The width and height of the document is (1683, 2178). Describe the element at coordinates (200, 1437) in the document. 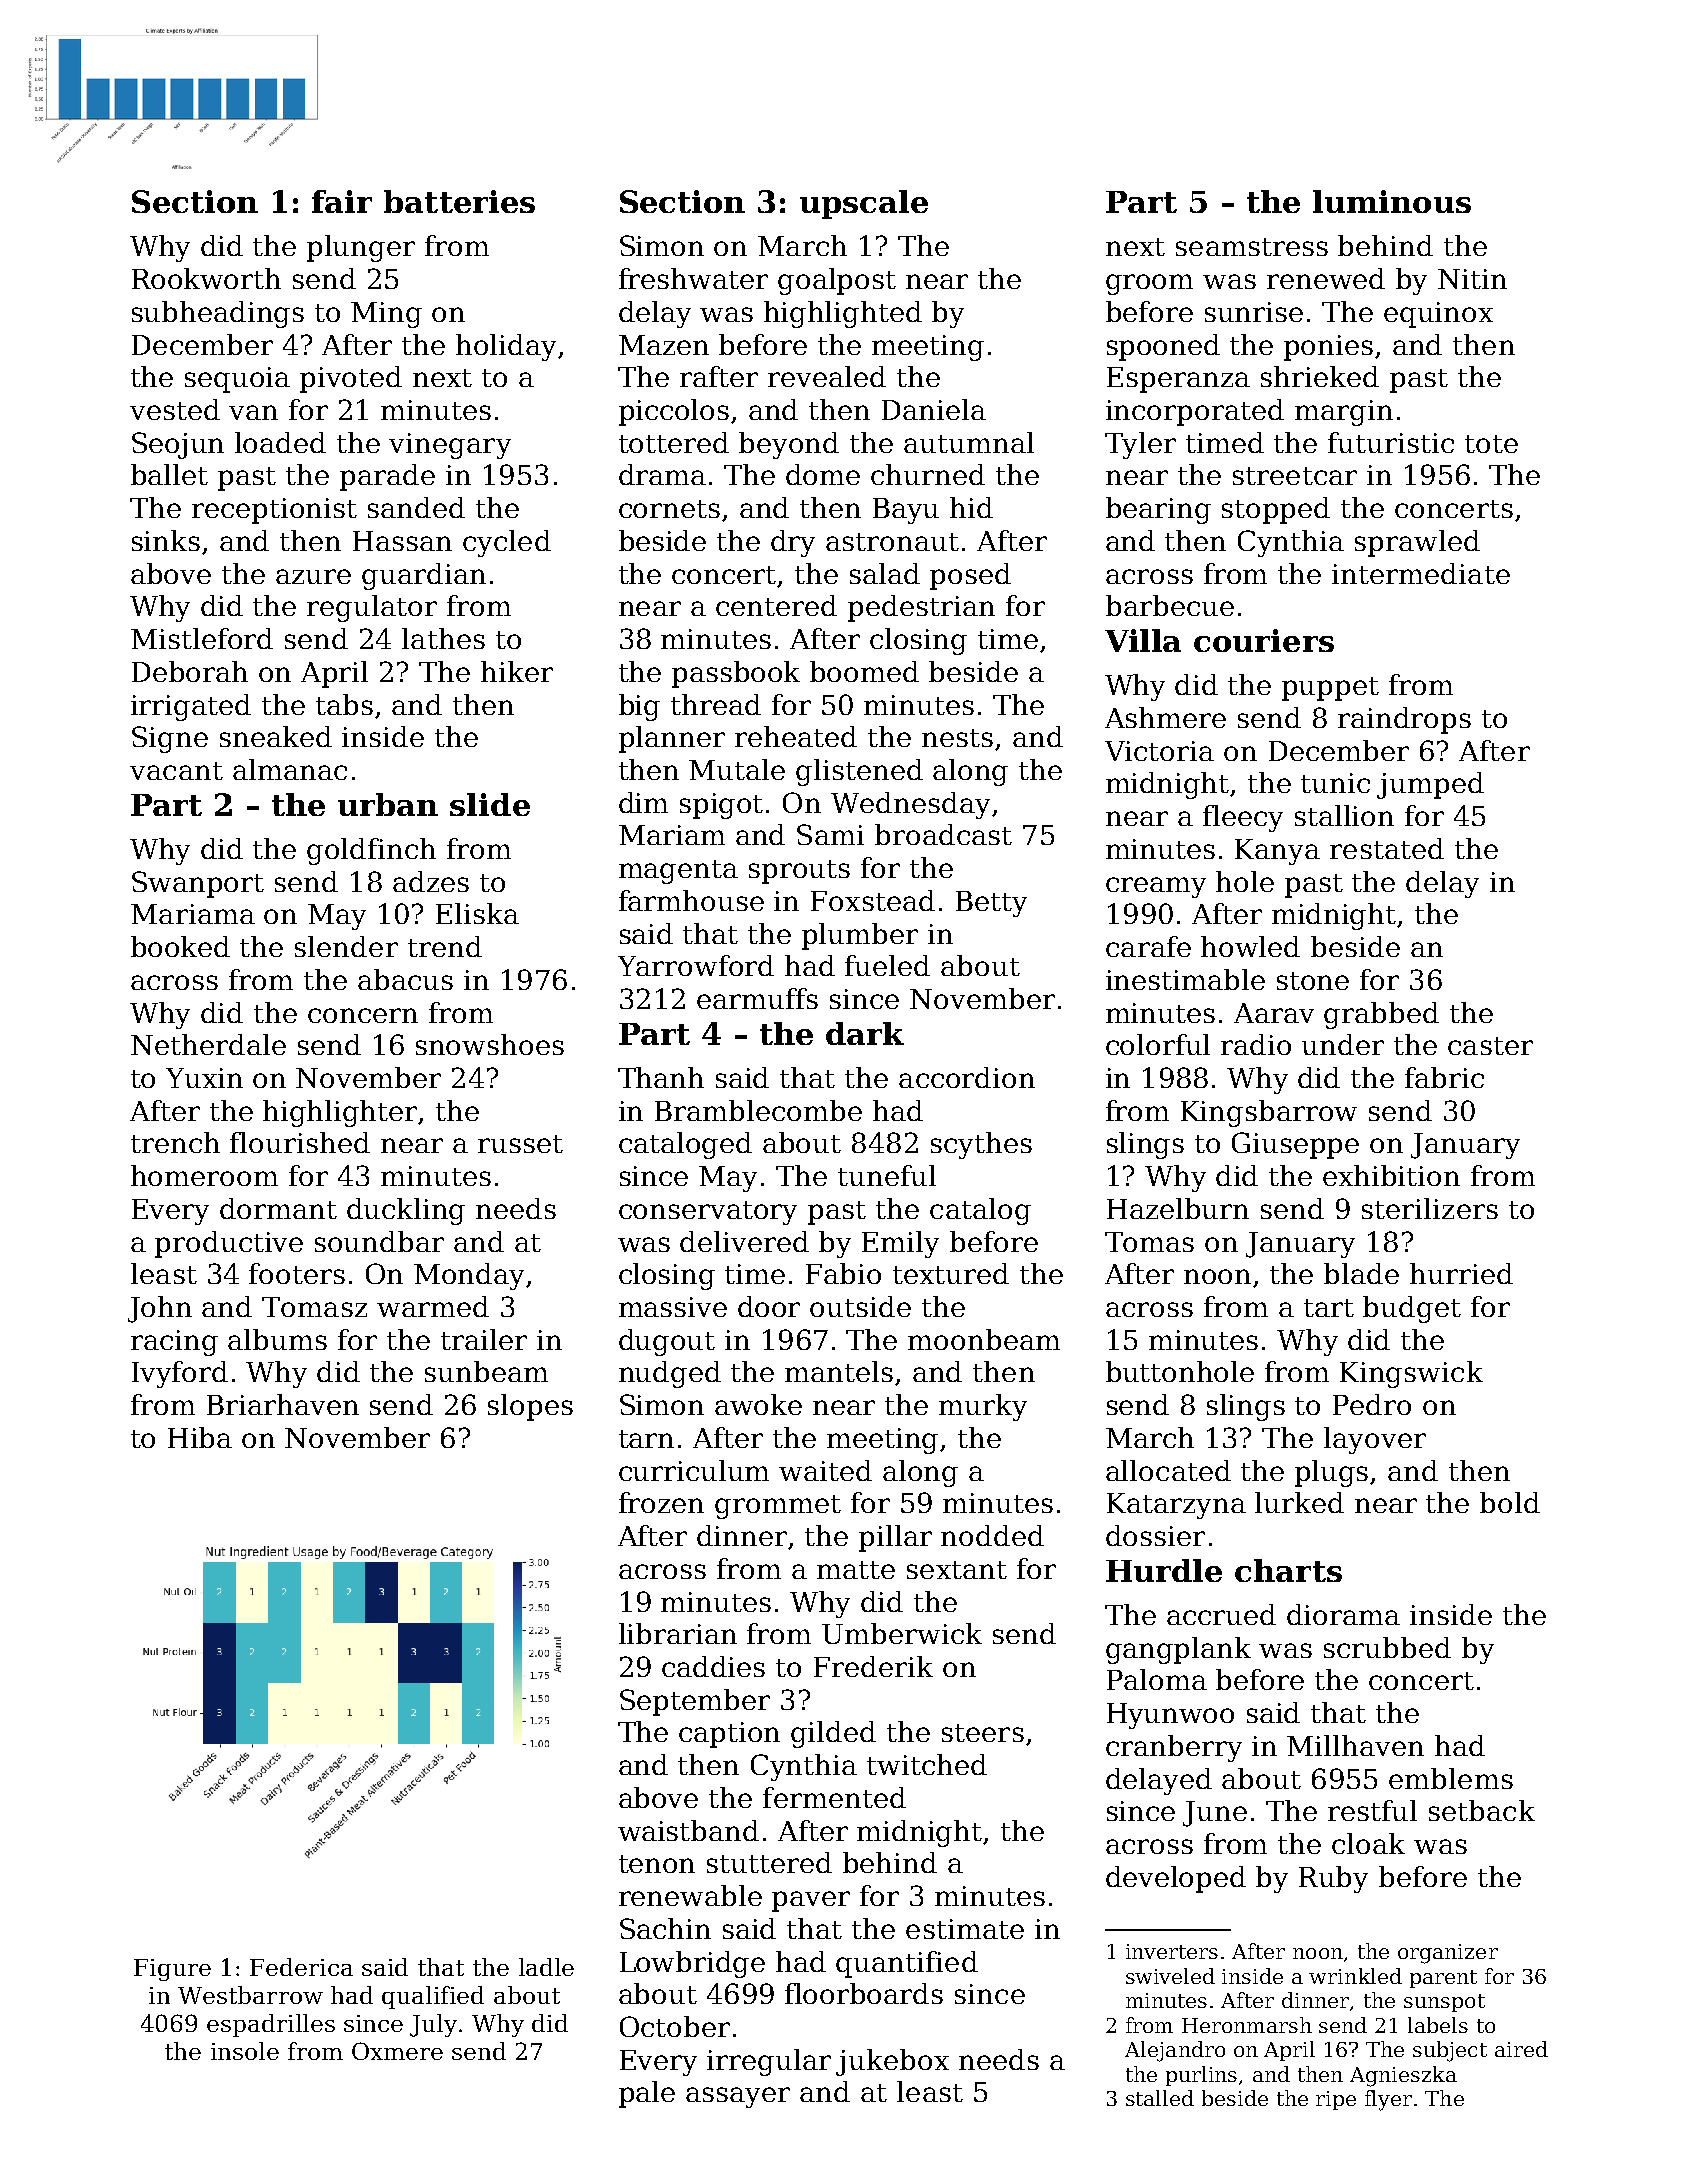

I see `Hiba` at that location.
